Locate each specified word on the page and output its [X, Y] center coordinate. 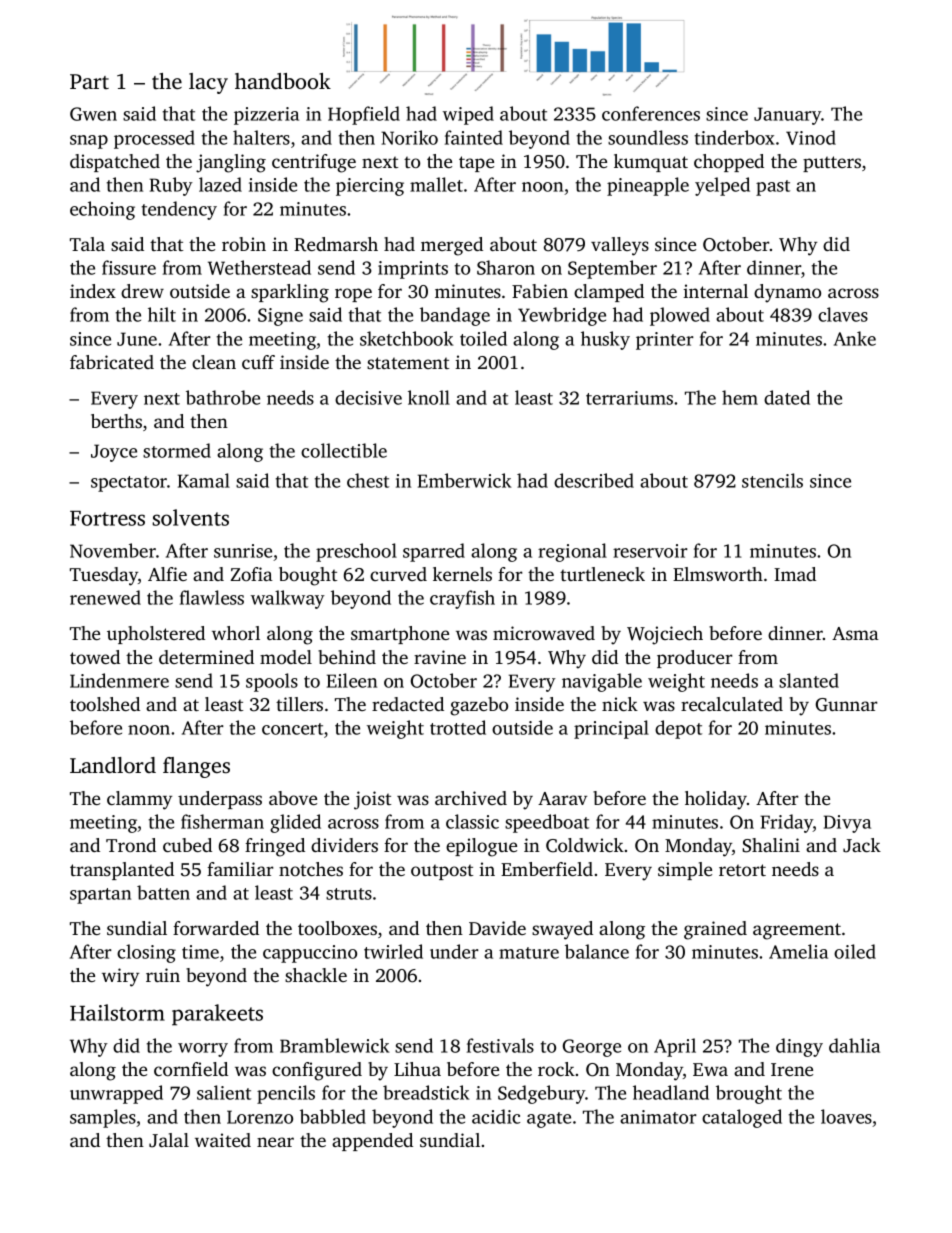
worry [203, 1050]
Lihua [417, 1069]
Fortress [107, 518]
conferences [651, 113]
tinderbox [735, 137]
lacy [208, 83]
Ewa [710, 1069]
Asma [855, 633]
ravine [440, 657]
